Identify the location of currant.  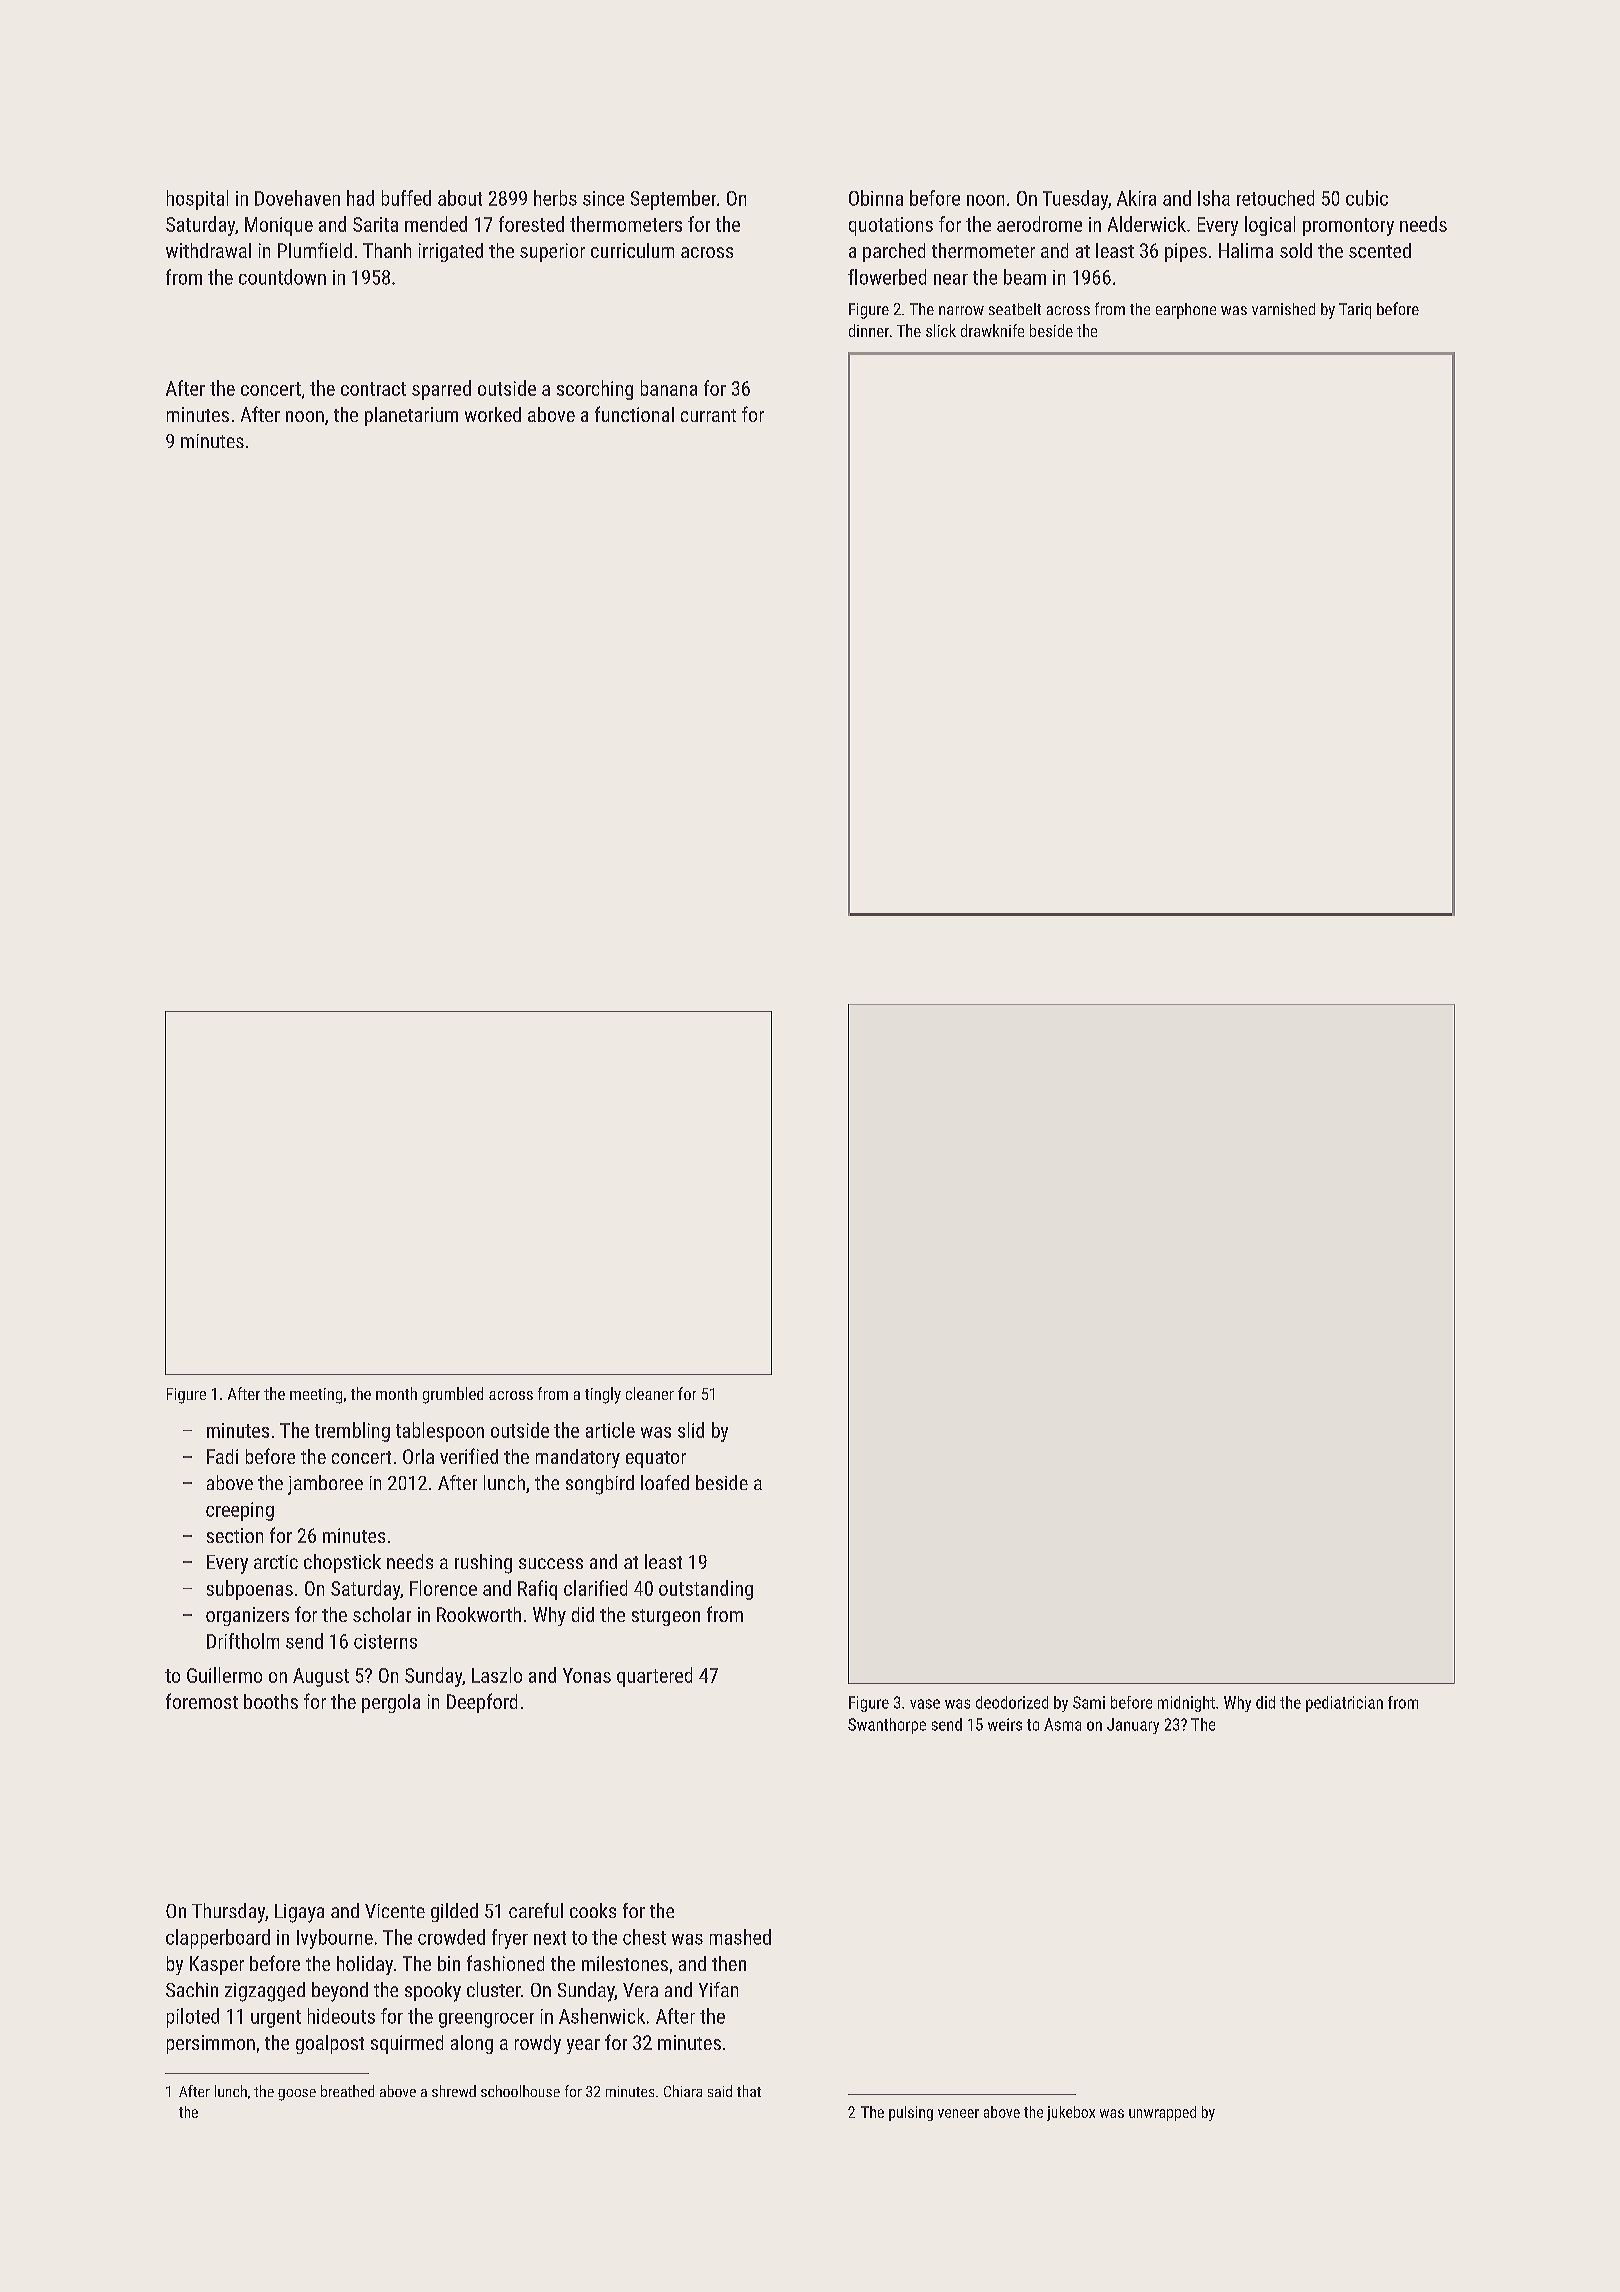
(708, 415).
